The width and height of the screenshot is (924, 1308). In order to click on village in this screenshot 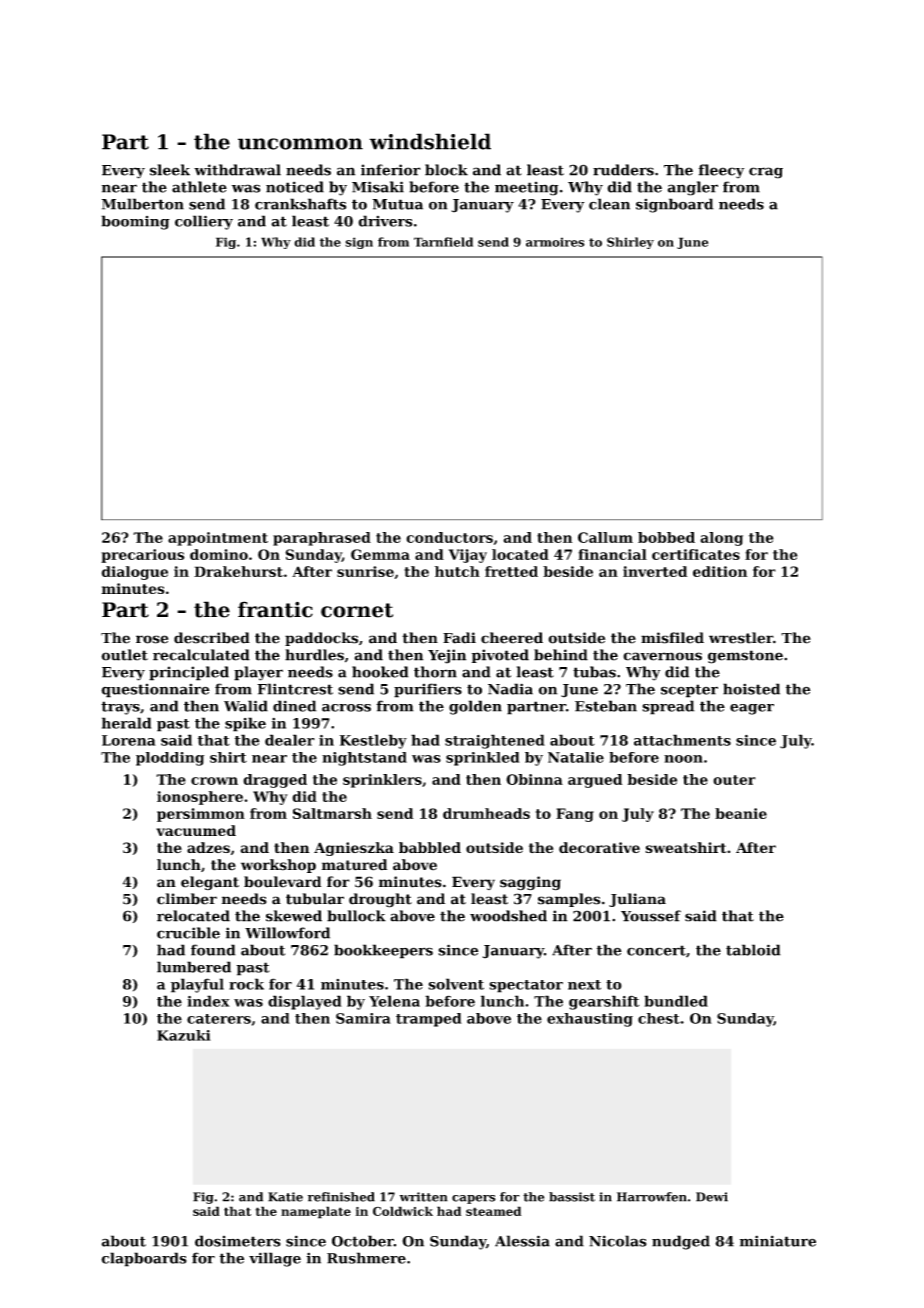, I will do `click(275, 1259)`.
